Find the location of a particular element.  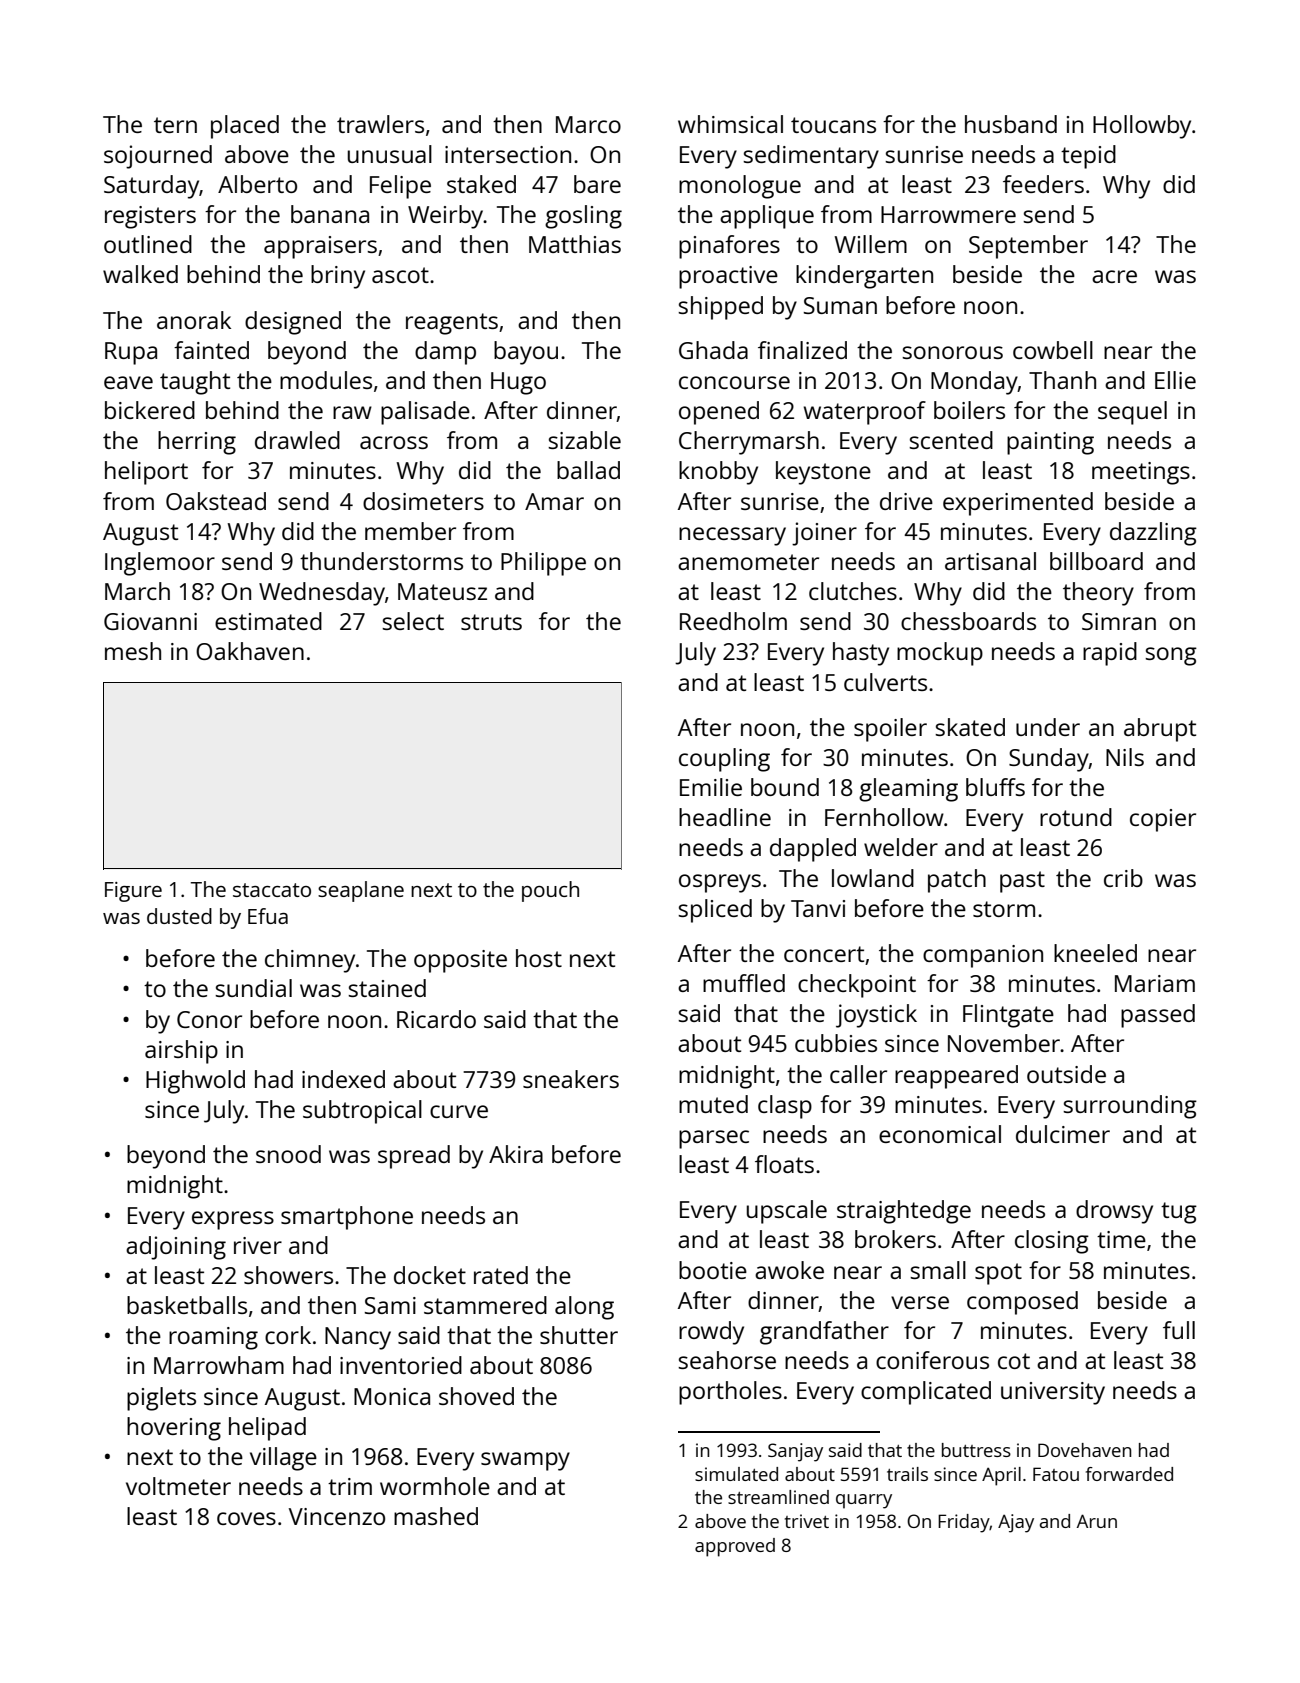

Marco is located at coordinates (588, 124).
